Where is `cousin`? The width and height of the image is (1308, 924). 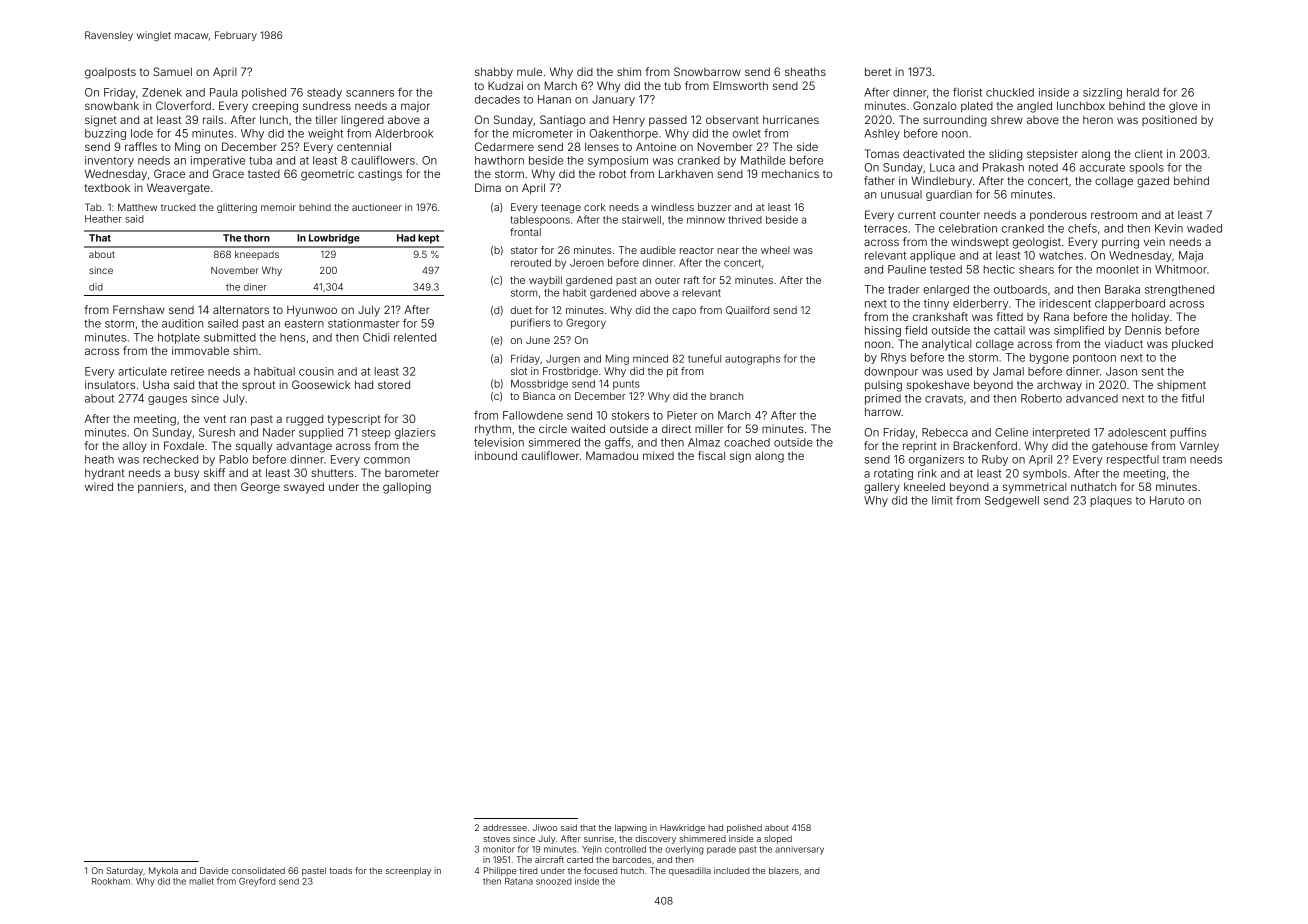
cousin is located at coordinates (316, 371).
